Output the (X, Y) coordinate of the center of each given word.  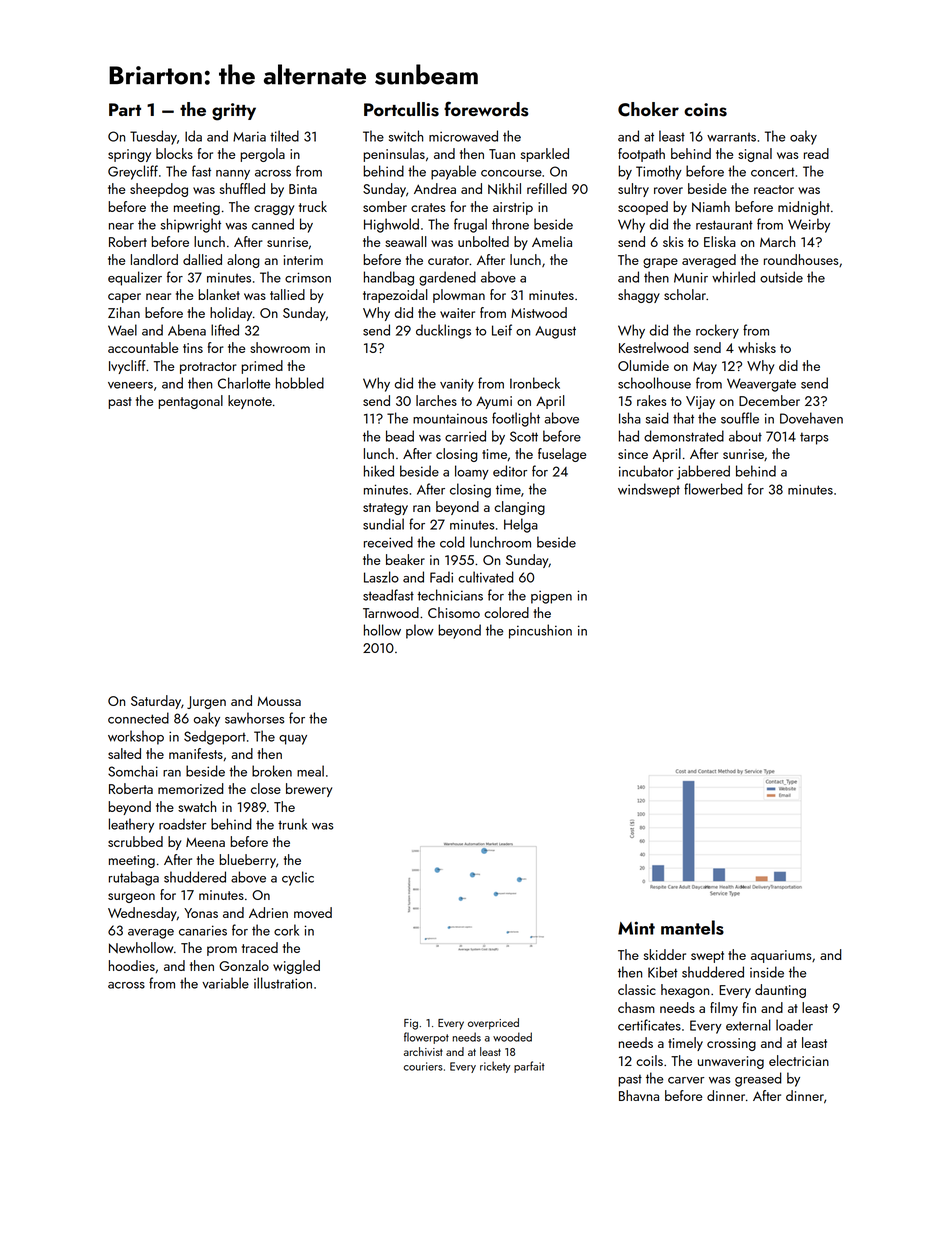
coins (705, 110)
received (388, 542)
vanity (457, 385)
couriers (423, 1066)
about (745, 436)
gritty (234, 112)
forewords (486, 109)
